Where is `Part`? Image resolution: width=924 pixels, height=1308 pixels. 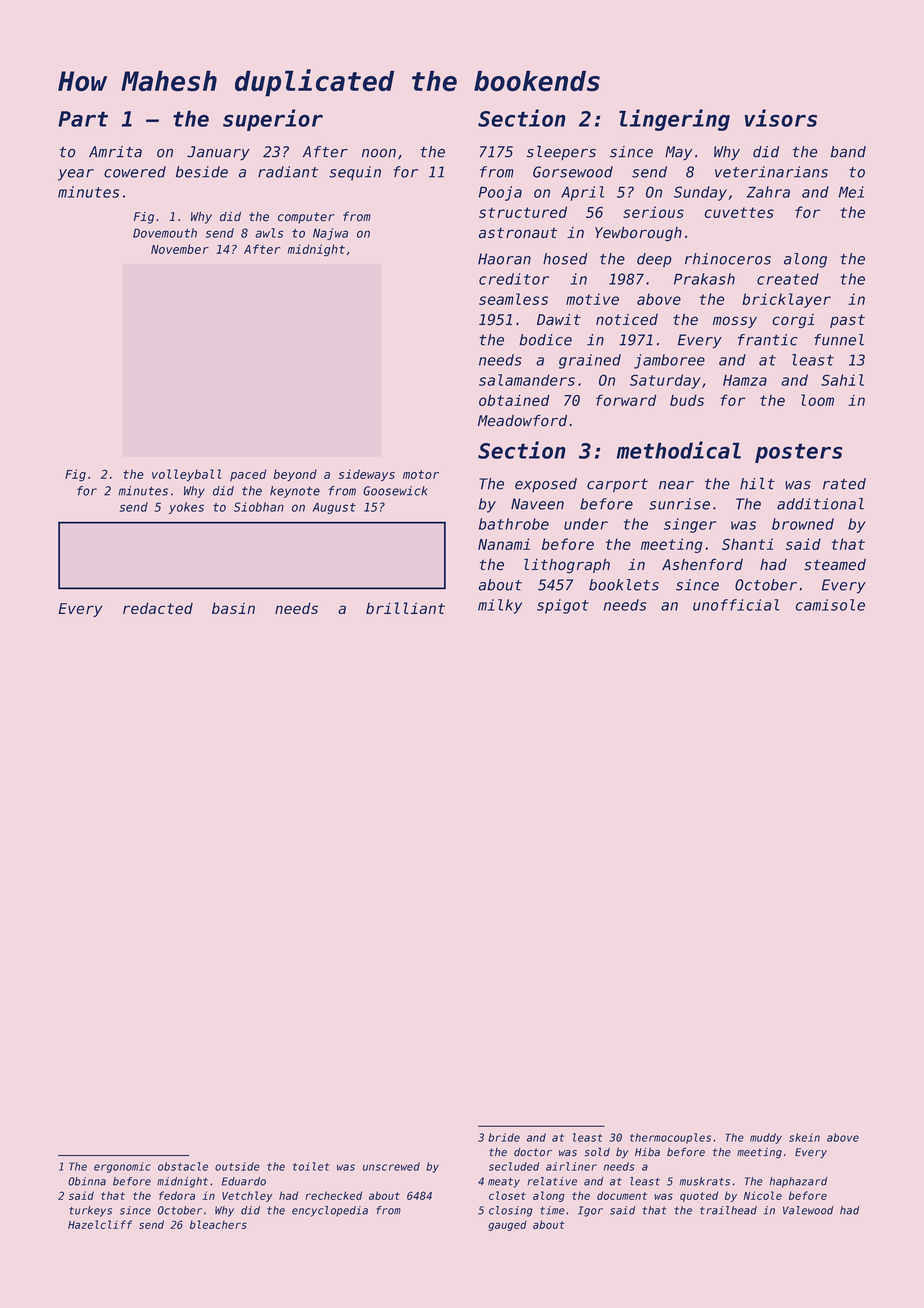
Part is located at coordinates (83, 119).
